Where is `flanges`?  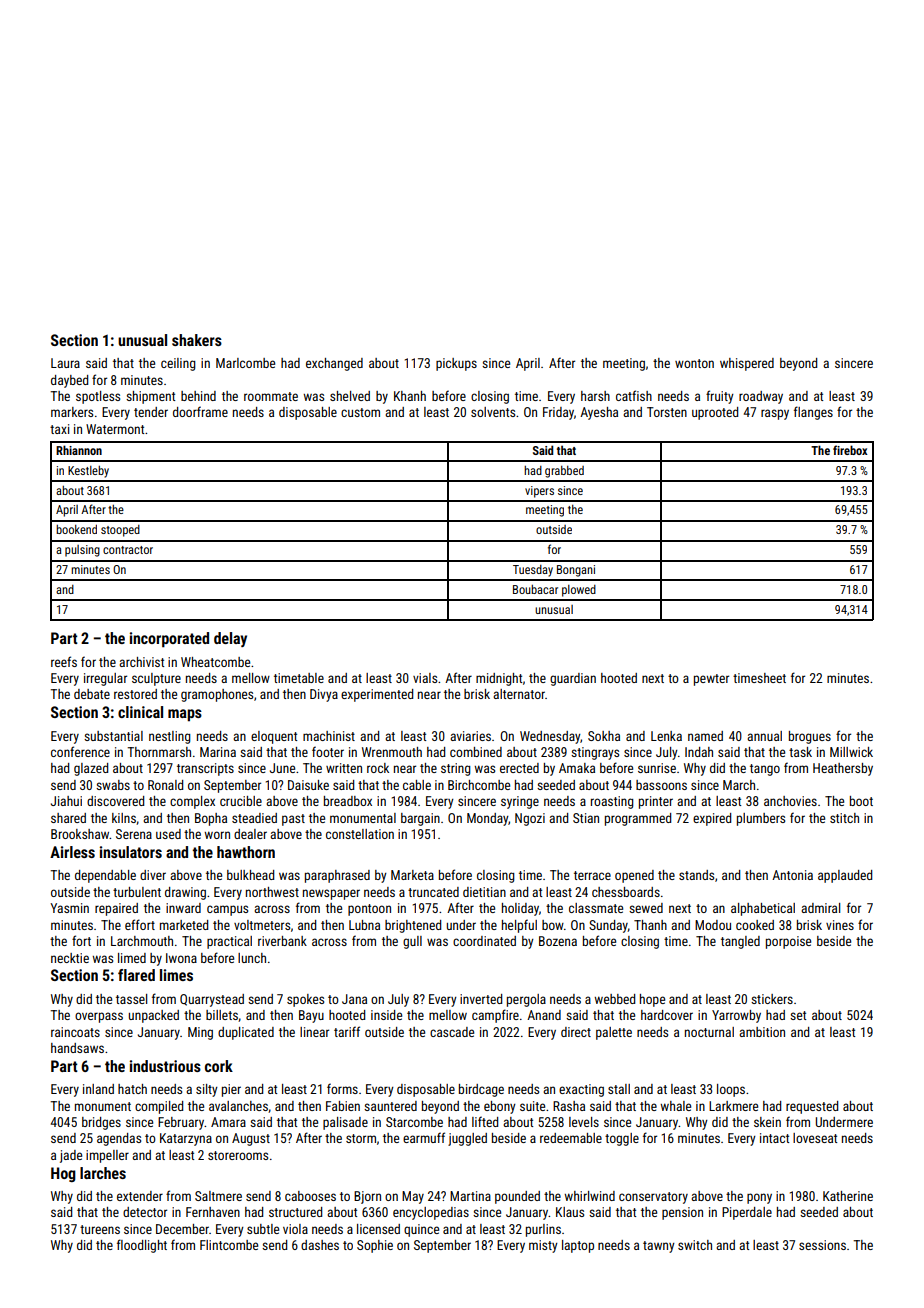
flanges is located at coordinates (813, 413).
